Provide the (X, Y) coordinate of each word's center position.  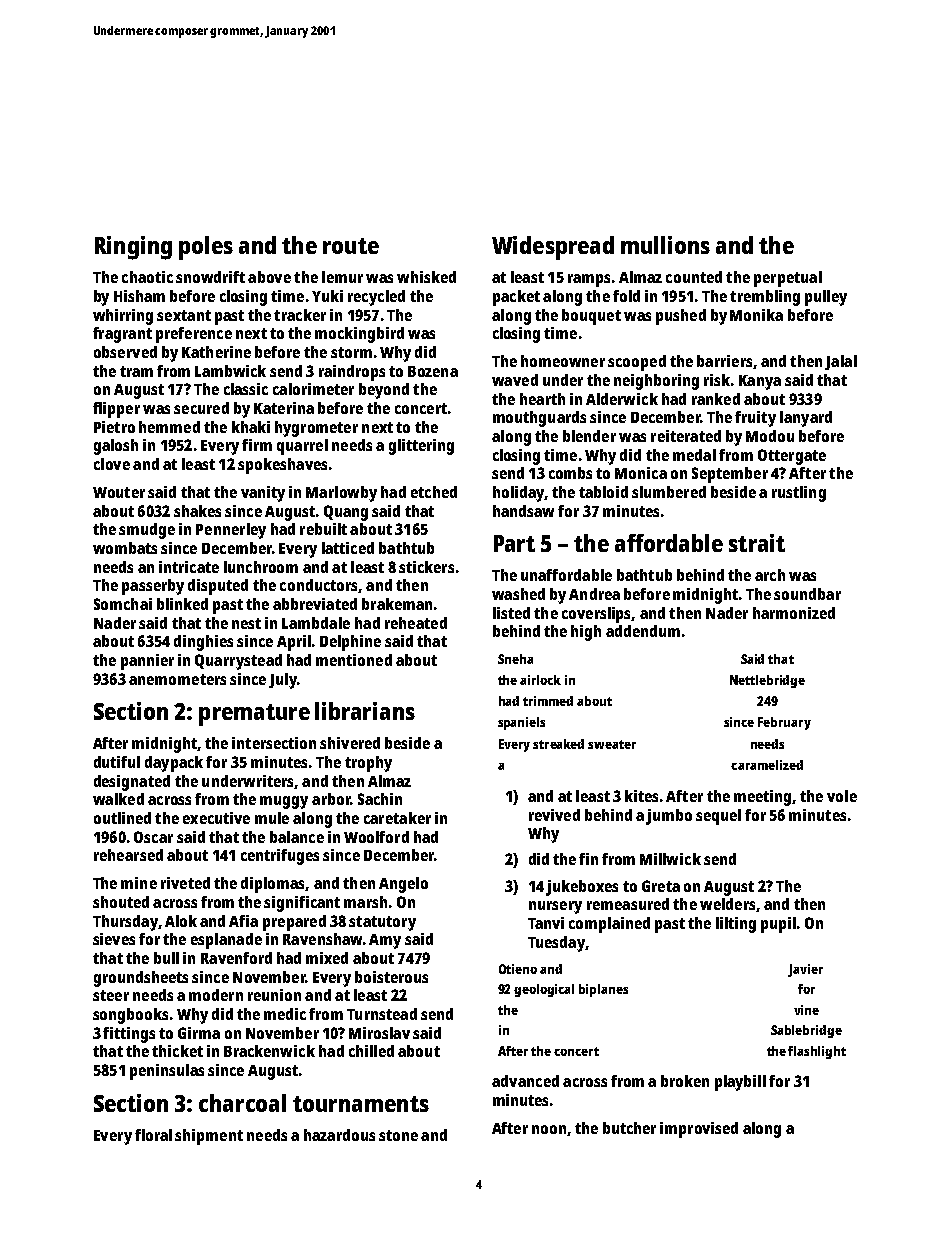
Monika (756, 315)
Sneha (515, 659)
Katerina (284, 408)
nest (246, 623)
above (269, 277)
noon (549, 1129)
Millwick (670, 859)
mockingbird (359, 335)
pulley (826, 298)
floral (153, 1135)
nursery (555, 907)
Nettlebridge (767, 681)
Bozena (433, 371)
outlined (122, 818)
